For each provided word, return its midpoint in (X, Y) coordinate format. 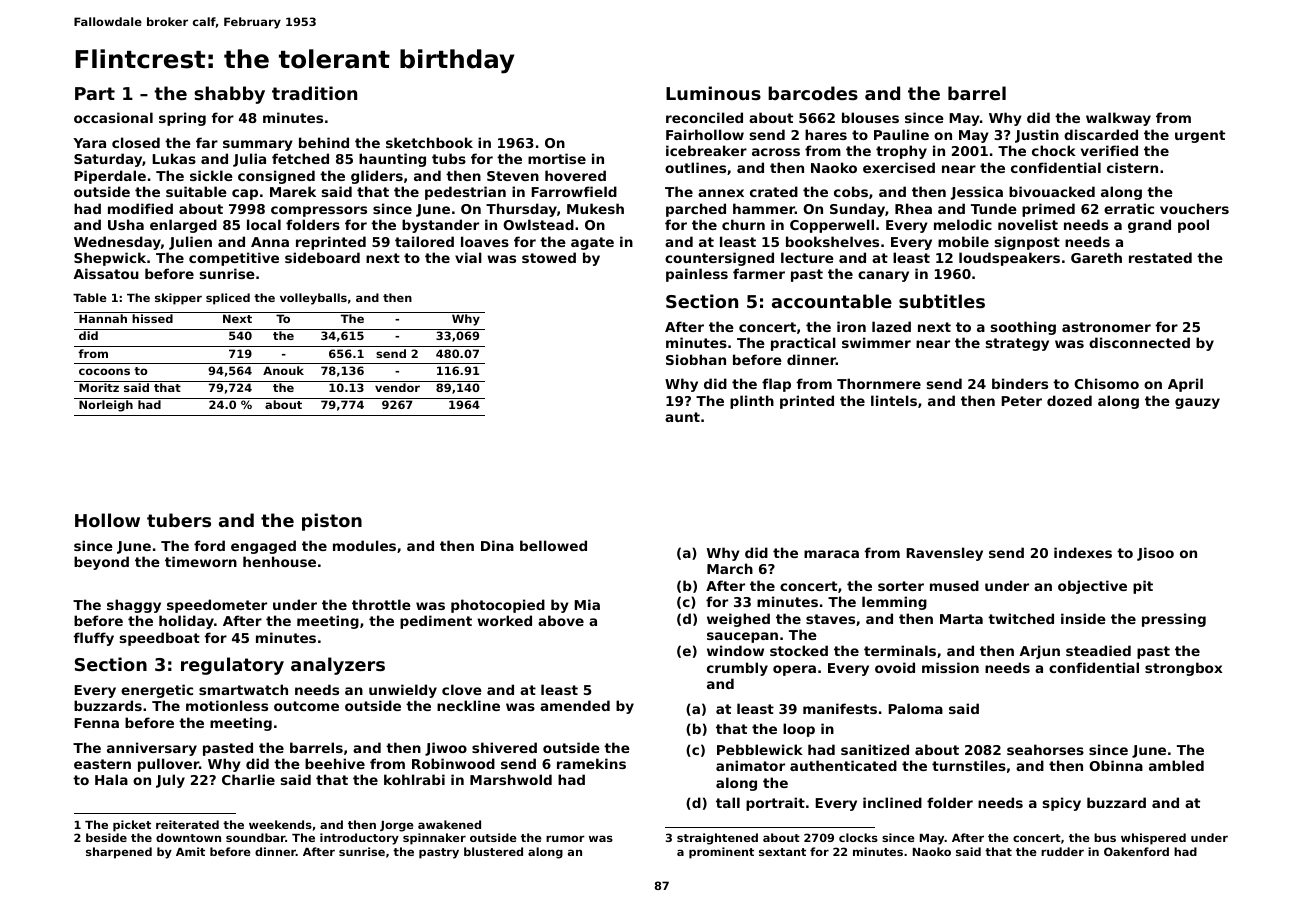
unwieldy (403, 691)
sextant (782, 852)
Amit (190, 851)
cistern (1132, 167)
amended (575, 705)
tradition (314, 93)
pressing (1174, 620)
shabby (229, 95)
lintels (894, 400)
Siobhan (696, 359)
